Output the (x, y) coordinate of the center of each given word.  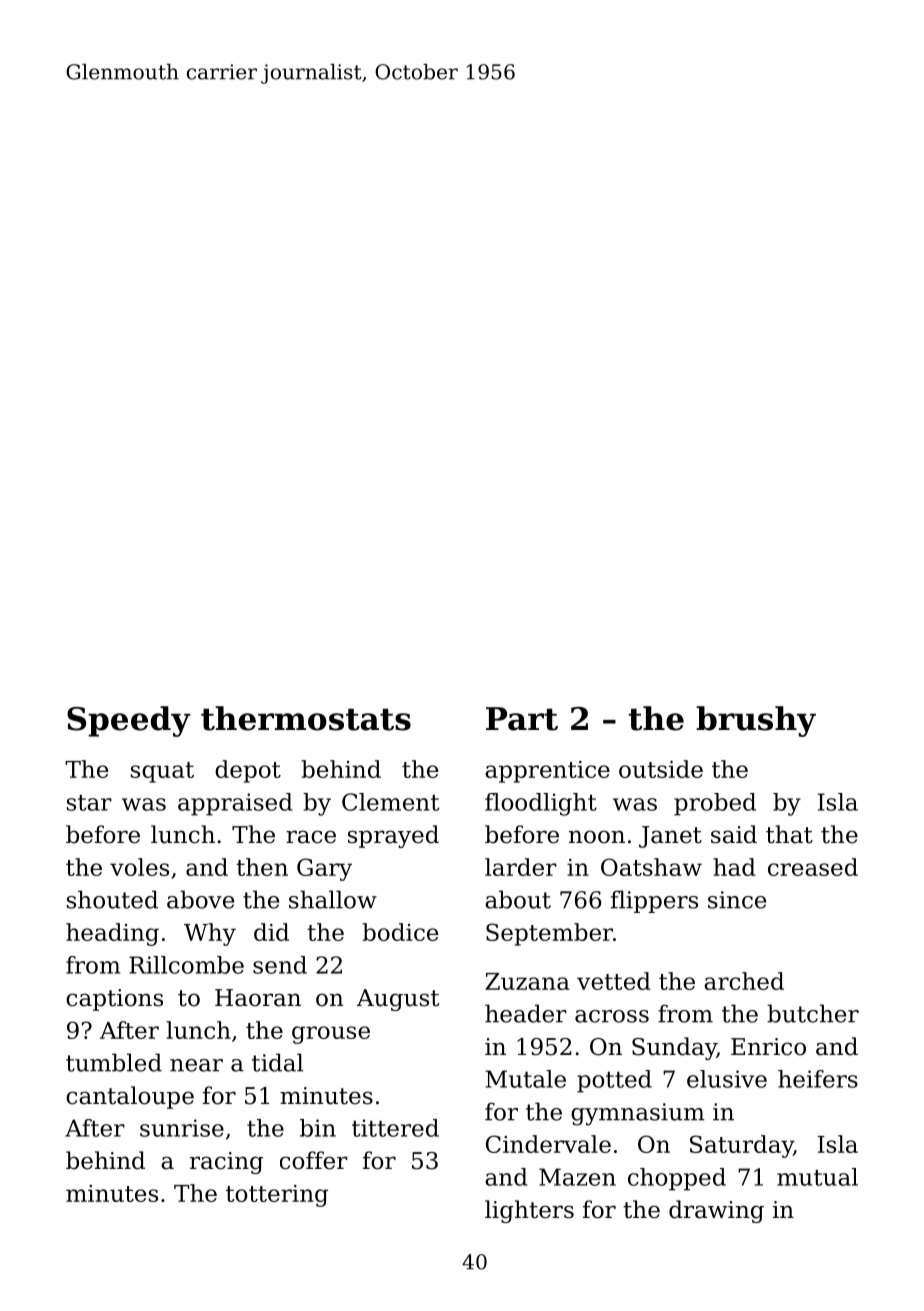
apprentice (547, 772)
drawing (716, 1211)
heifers (818, 1079)
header (526, 1013)
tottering (277, 1196)
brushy (756, 721)
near (196, 1065)
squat (162, 772)
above (200, 899)
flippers (654, 901)
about (518, 899)
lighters (529, 1211)
